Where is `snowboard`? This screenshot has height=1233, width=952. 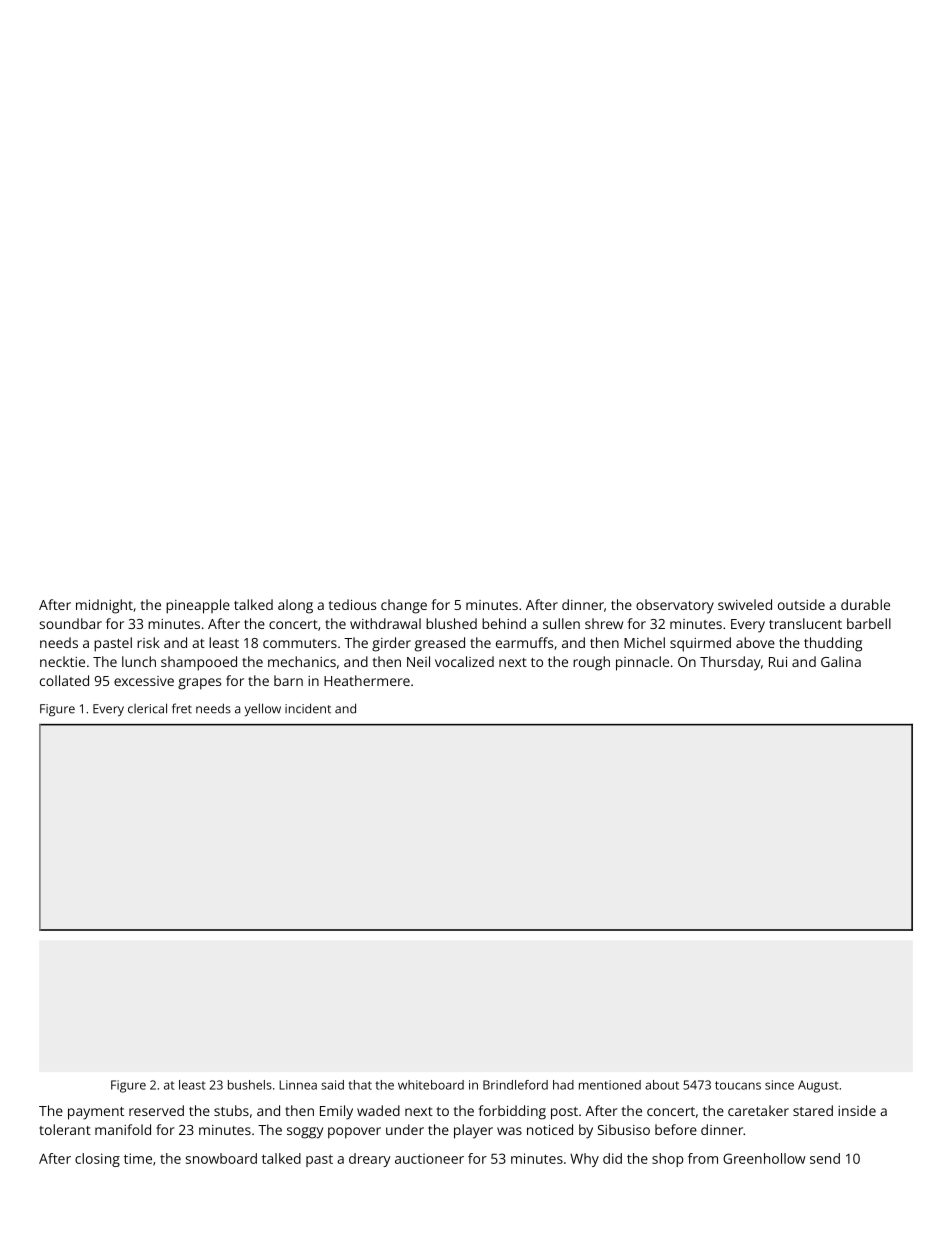
snowboard is located at coordinates (221, 1158).
